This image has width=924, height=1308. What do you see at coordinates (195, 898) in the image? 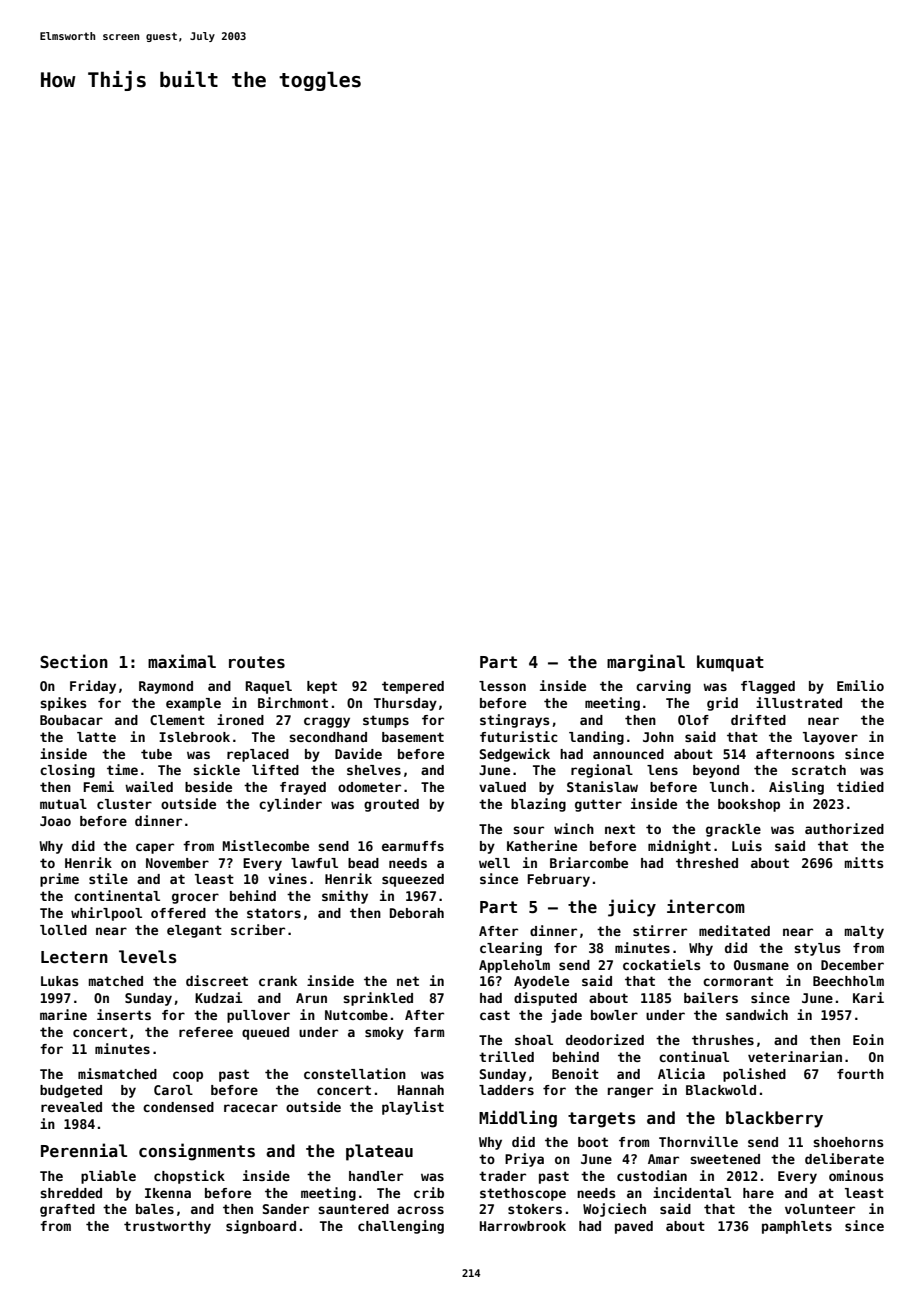
I see `grocer` at bounding box center [195, 898].
